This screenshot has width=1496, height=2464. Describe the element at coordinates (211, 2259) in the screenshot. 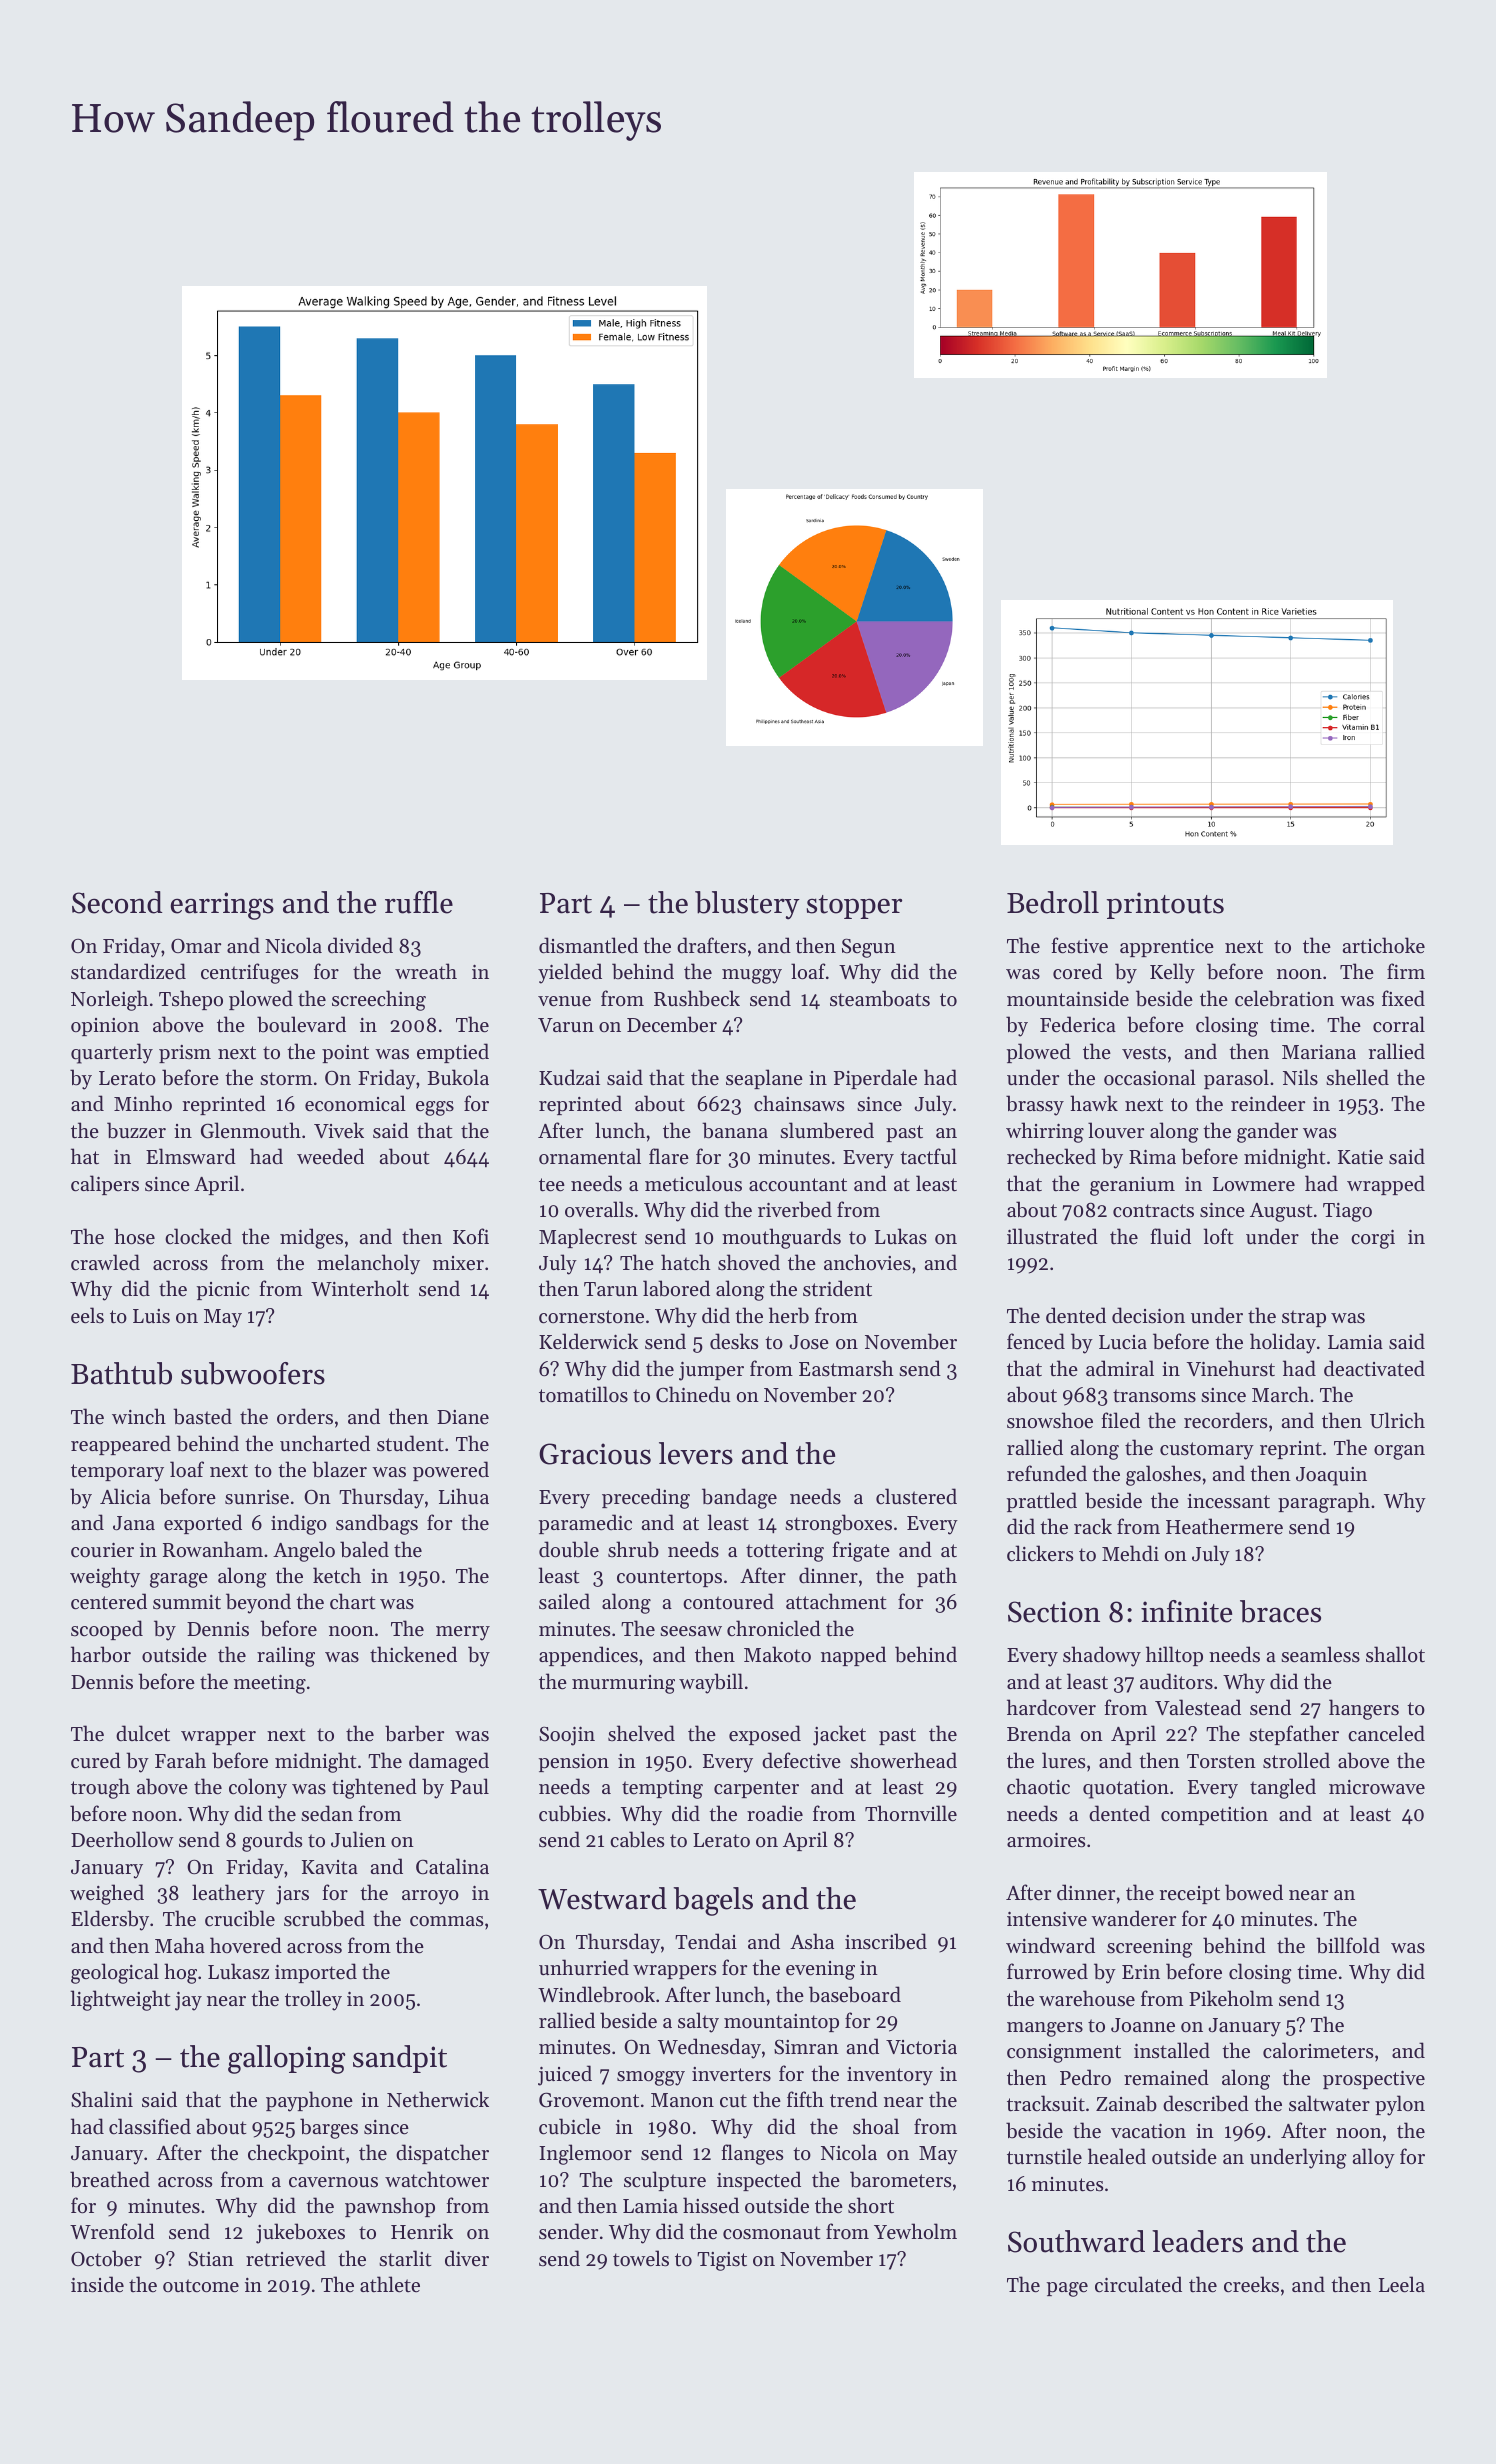

I see `Stian` at that location.
